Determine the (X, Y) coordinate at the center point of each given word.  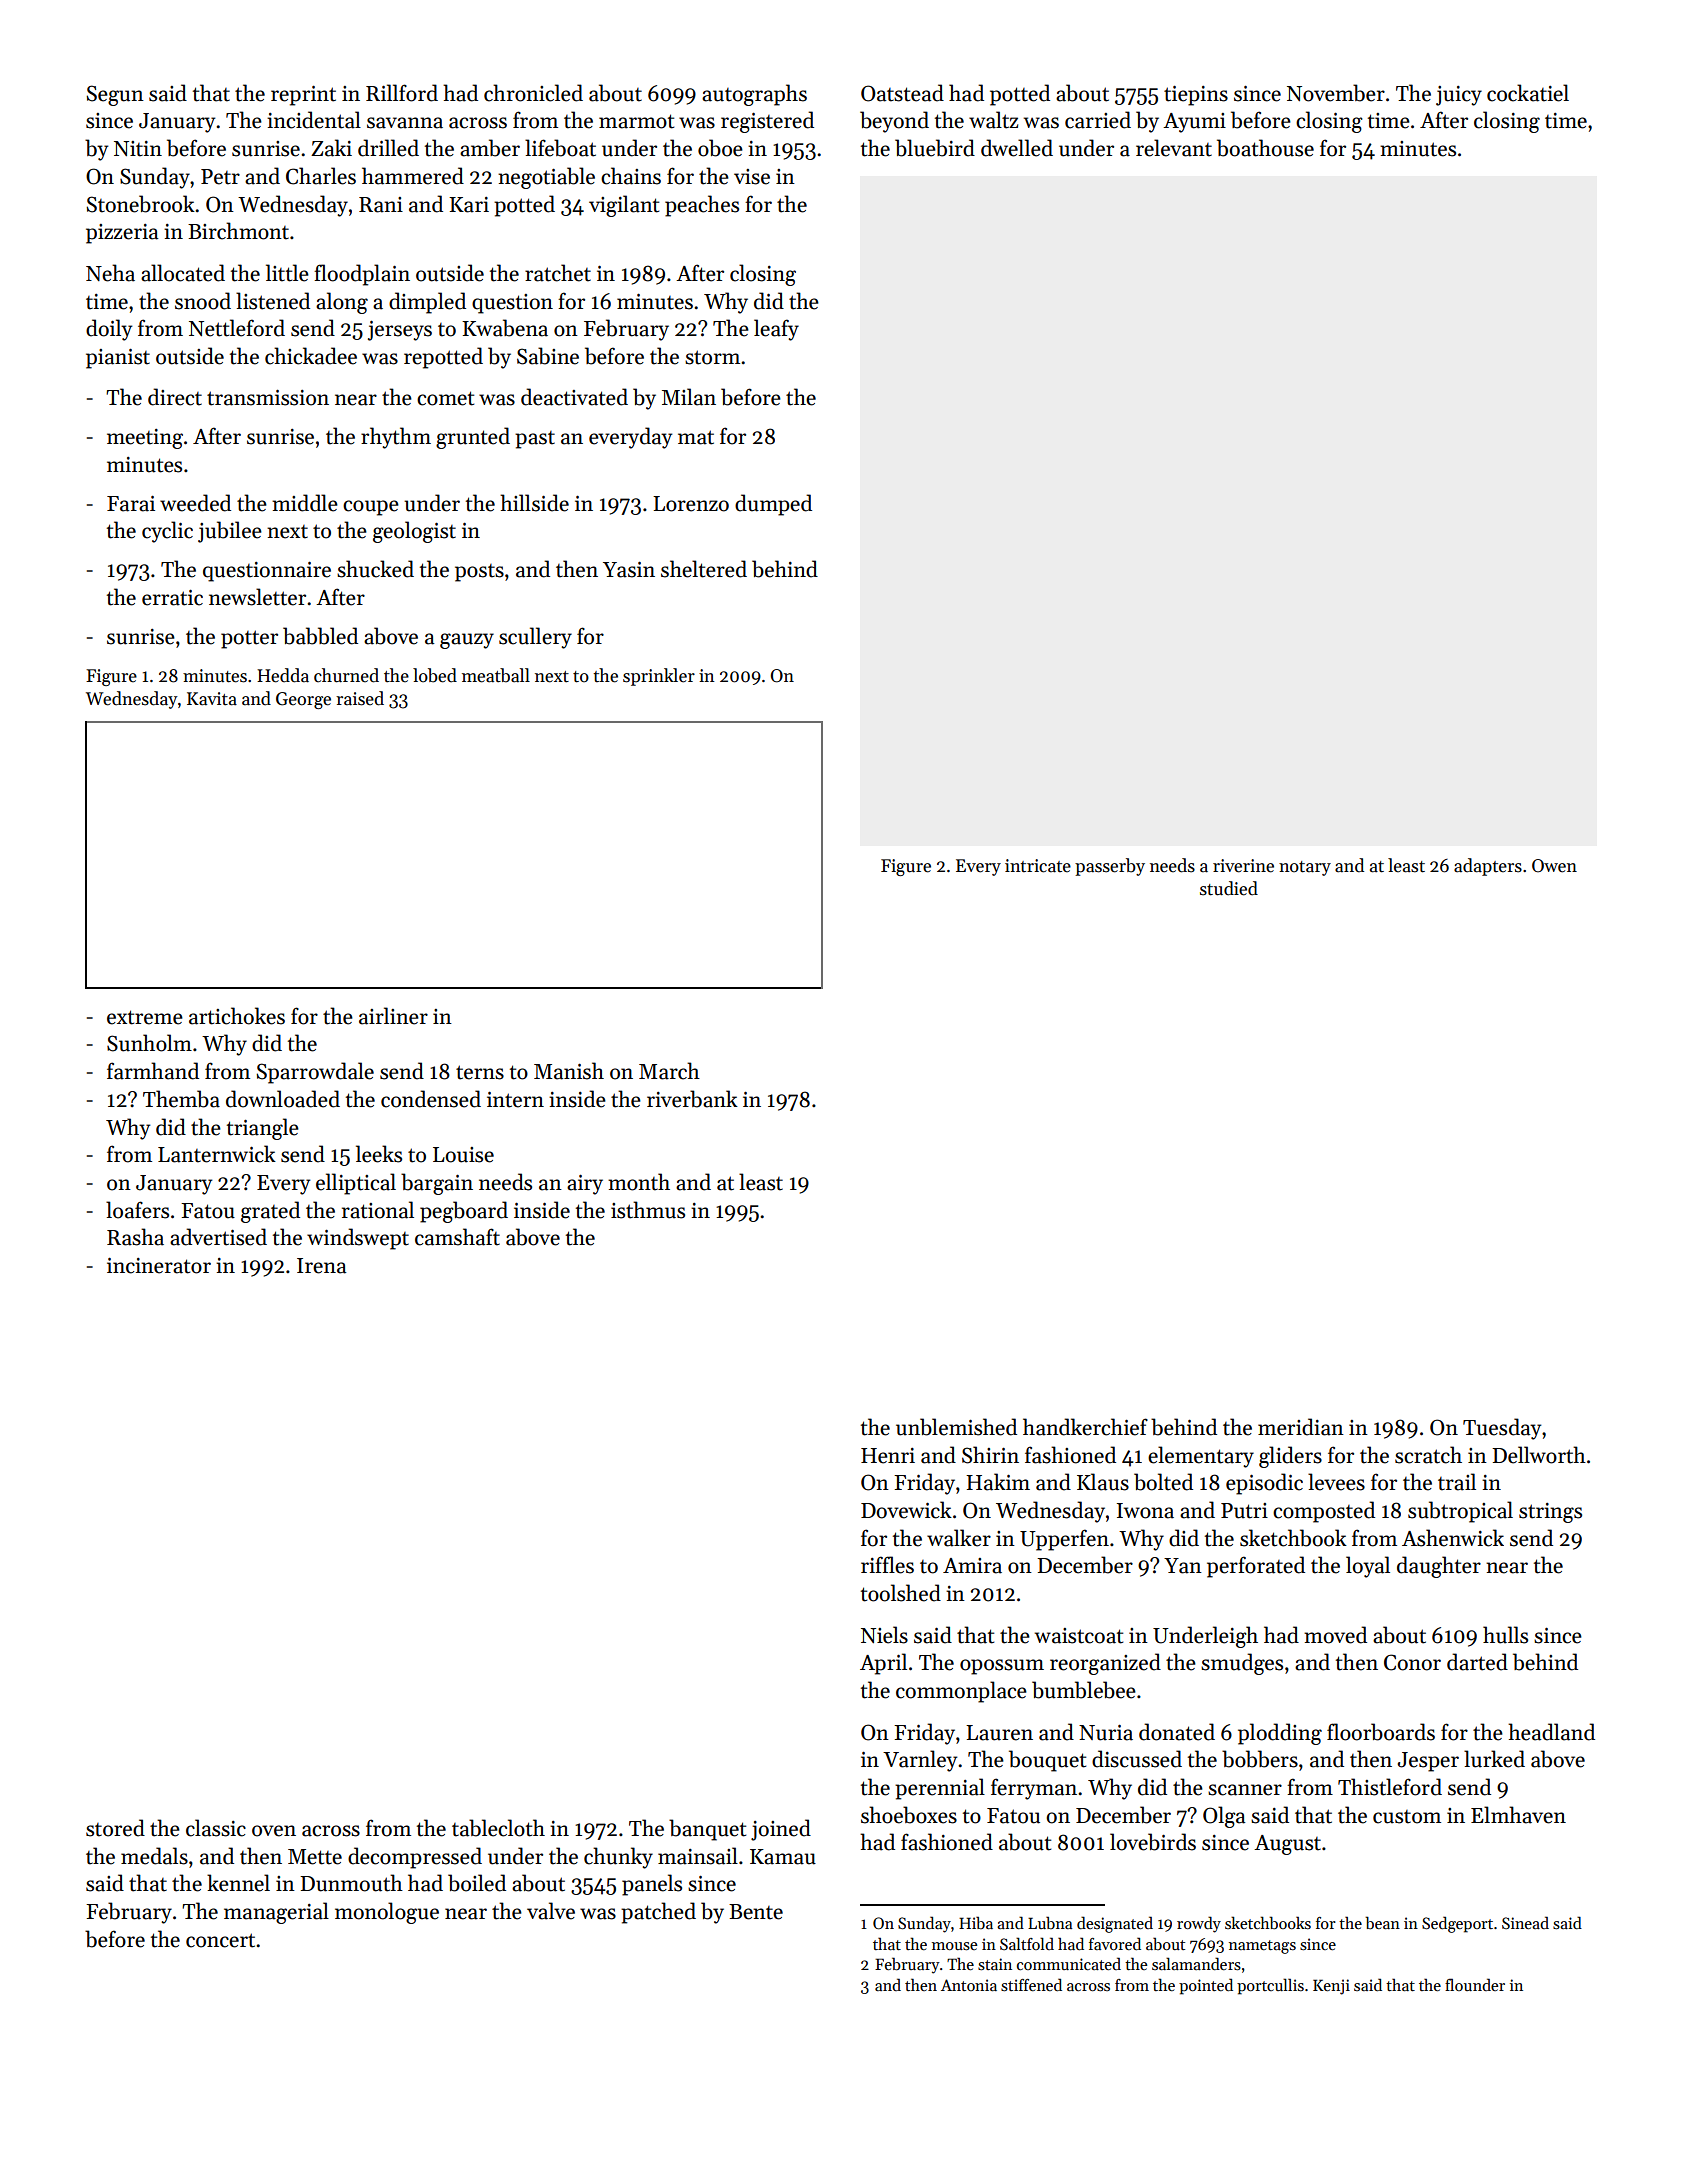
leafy (776, 330)
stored (115, 1828)
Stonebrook (141, 204)
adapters (1488, 867)
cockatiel (1528, 93)
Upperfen (1064, 1540)
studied (1229, 888)
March (669, 1071)
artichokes (237, 1016)
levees (1336, 1482)
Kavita (212, 699)
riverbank (692, 1099)
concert (220, 1940)
